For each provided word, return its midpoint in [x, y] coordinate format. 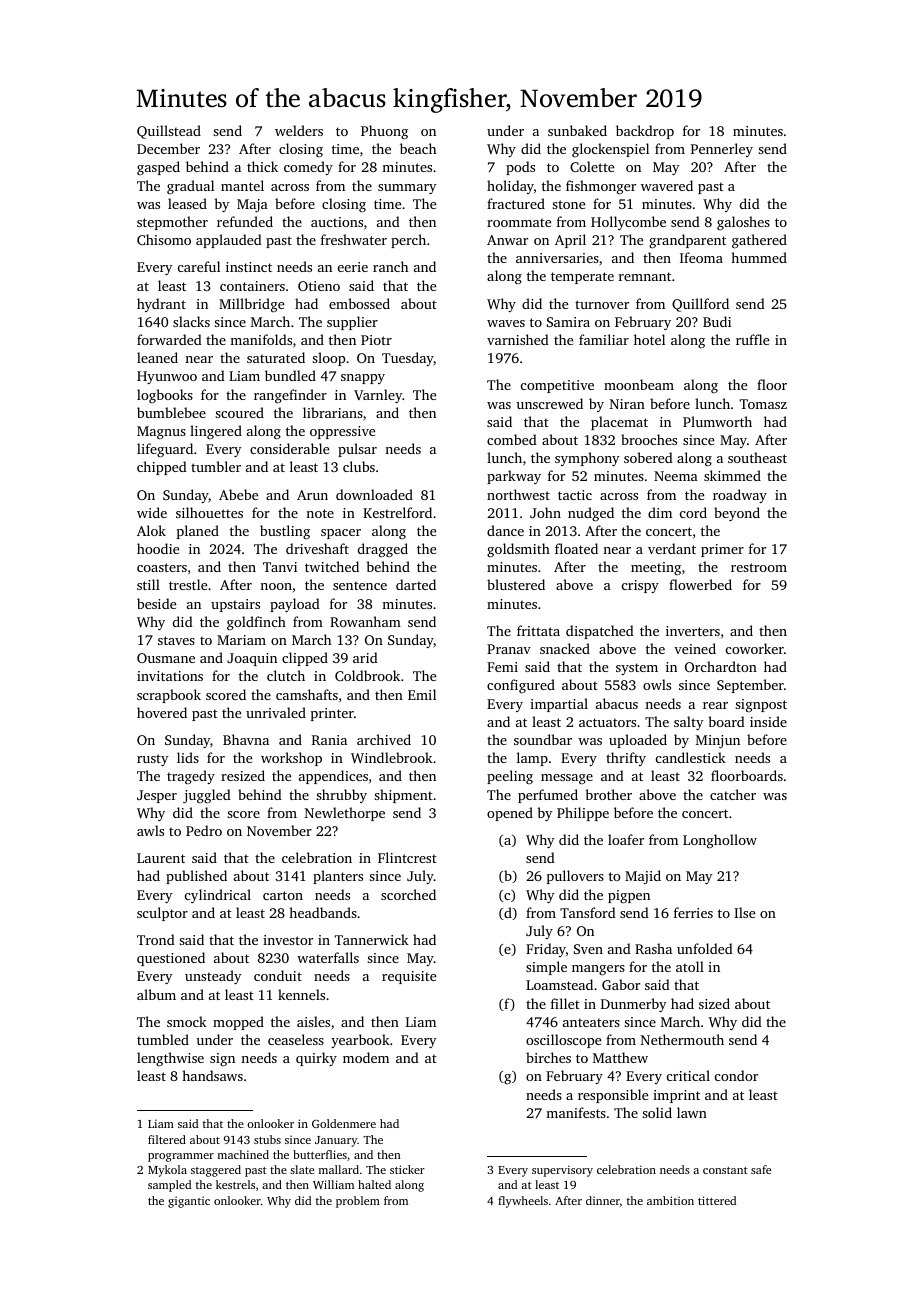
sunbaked [577, 130]
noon [276, 586]
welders [299, 130]
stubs [267, 1139]
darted [416, 584]
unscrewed [549, 403]
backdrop [645, 132]
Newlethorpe [345, 814]
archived [384, 739]
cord [693, 512]
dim [660, 512]
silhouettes [209, 512]
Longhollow [720, 841]
